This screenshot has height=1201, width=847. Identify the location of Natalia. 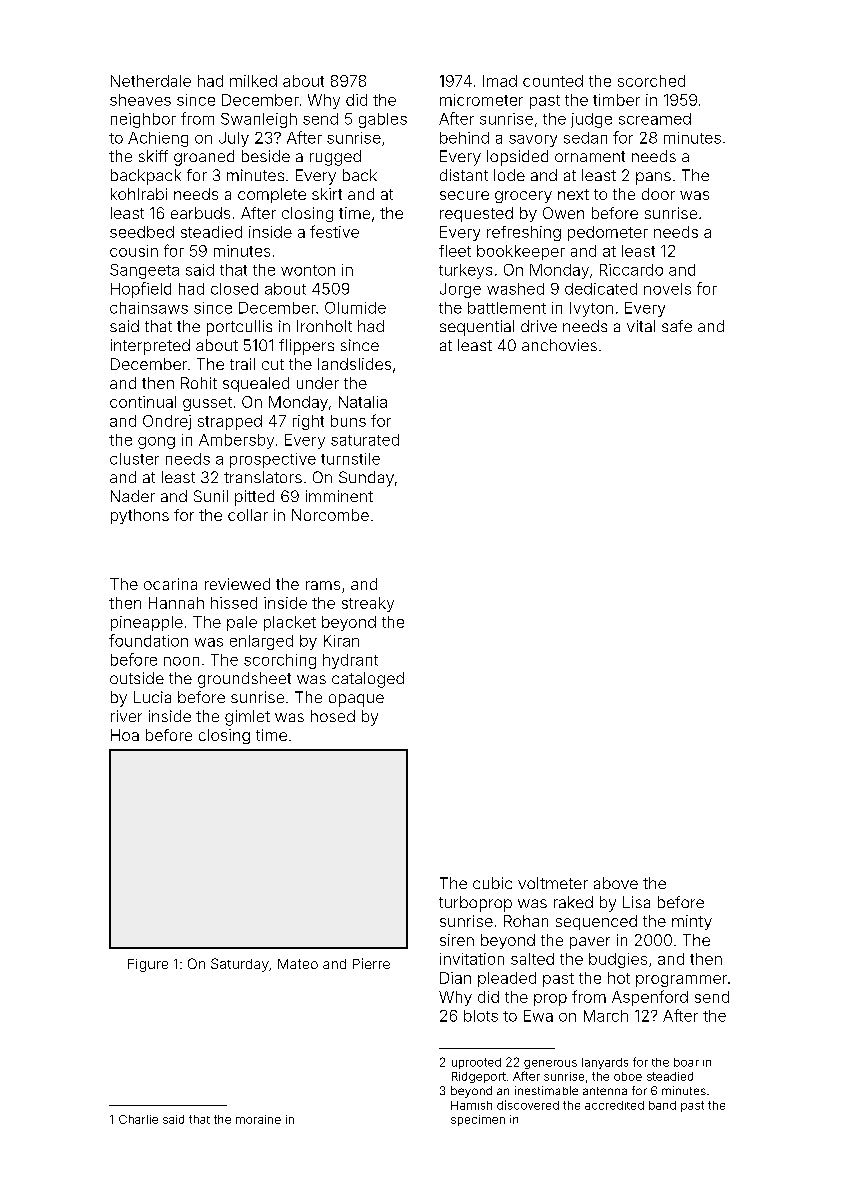
(363, 402).
